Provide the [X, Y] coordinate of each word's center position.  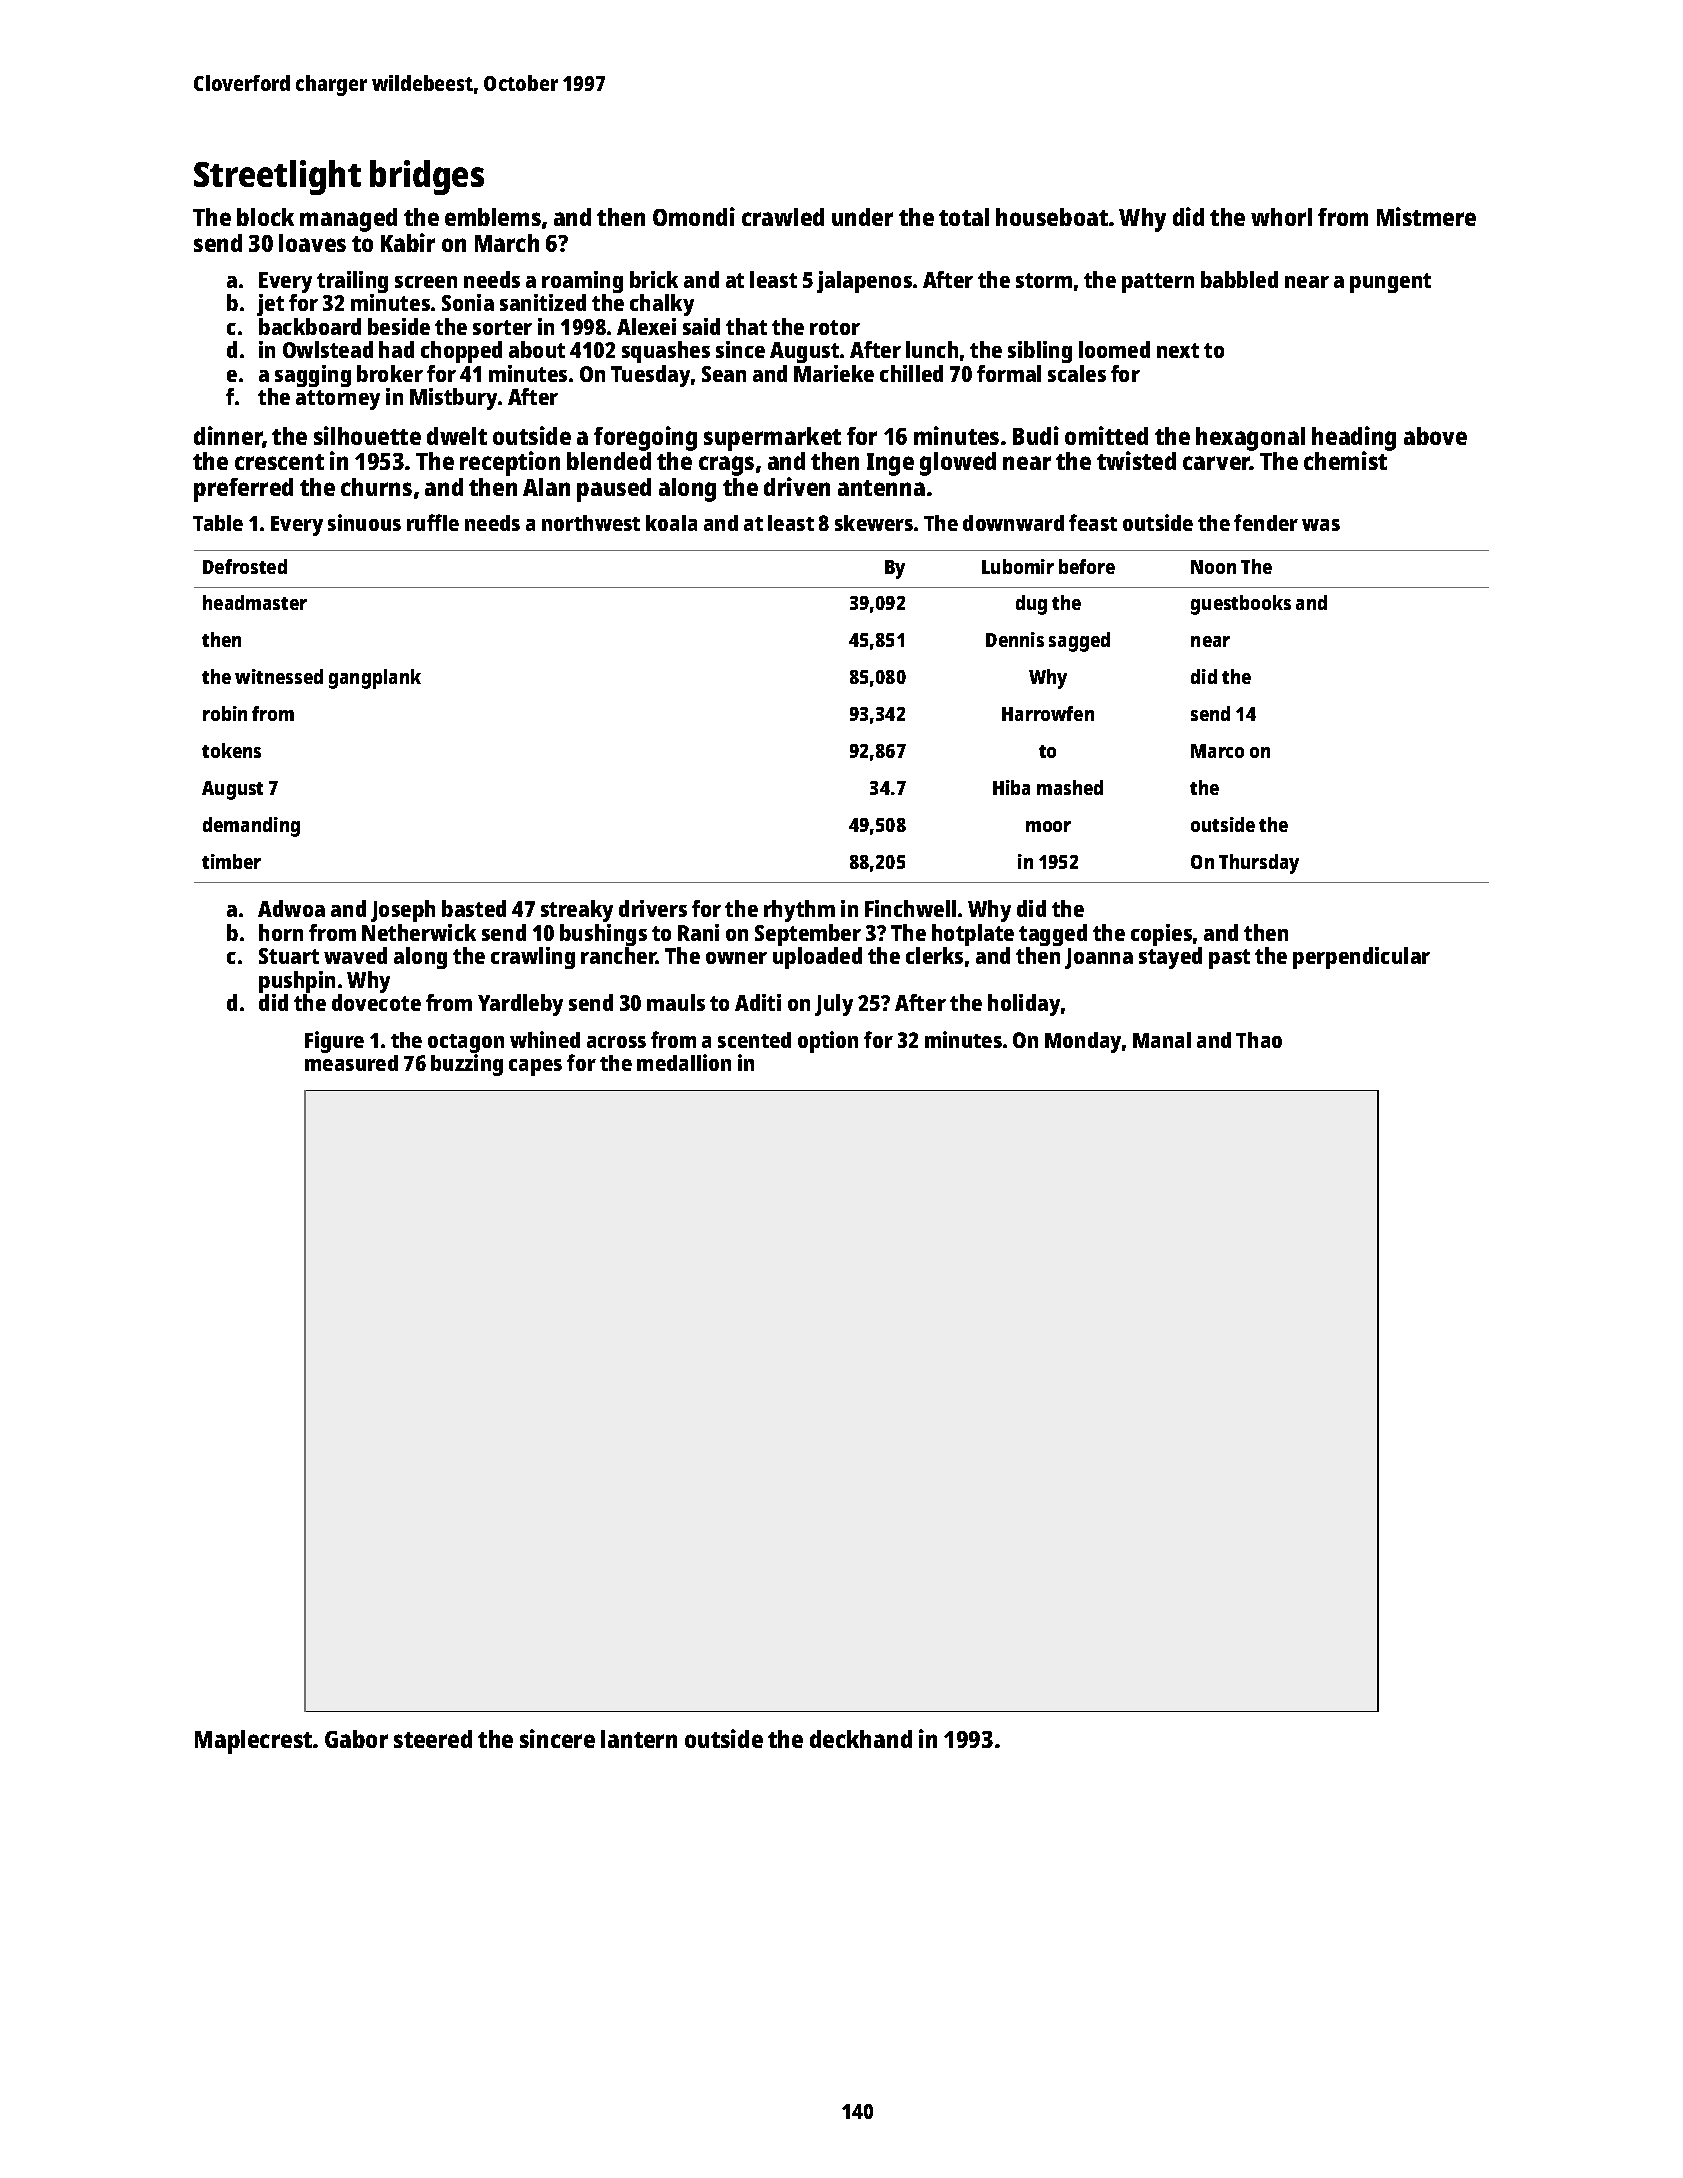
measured [351, 1063]
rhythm [799, 911]
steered [433, 1739]
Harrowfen [1048, 713]
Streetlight [277, 177]
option [828, 1042]
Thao [1259, 1040]
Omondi [694, 216]
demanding [251, 827]
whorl [1281, 217]
